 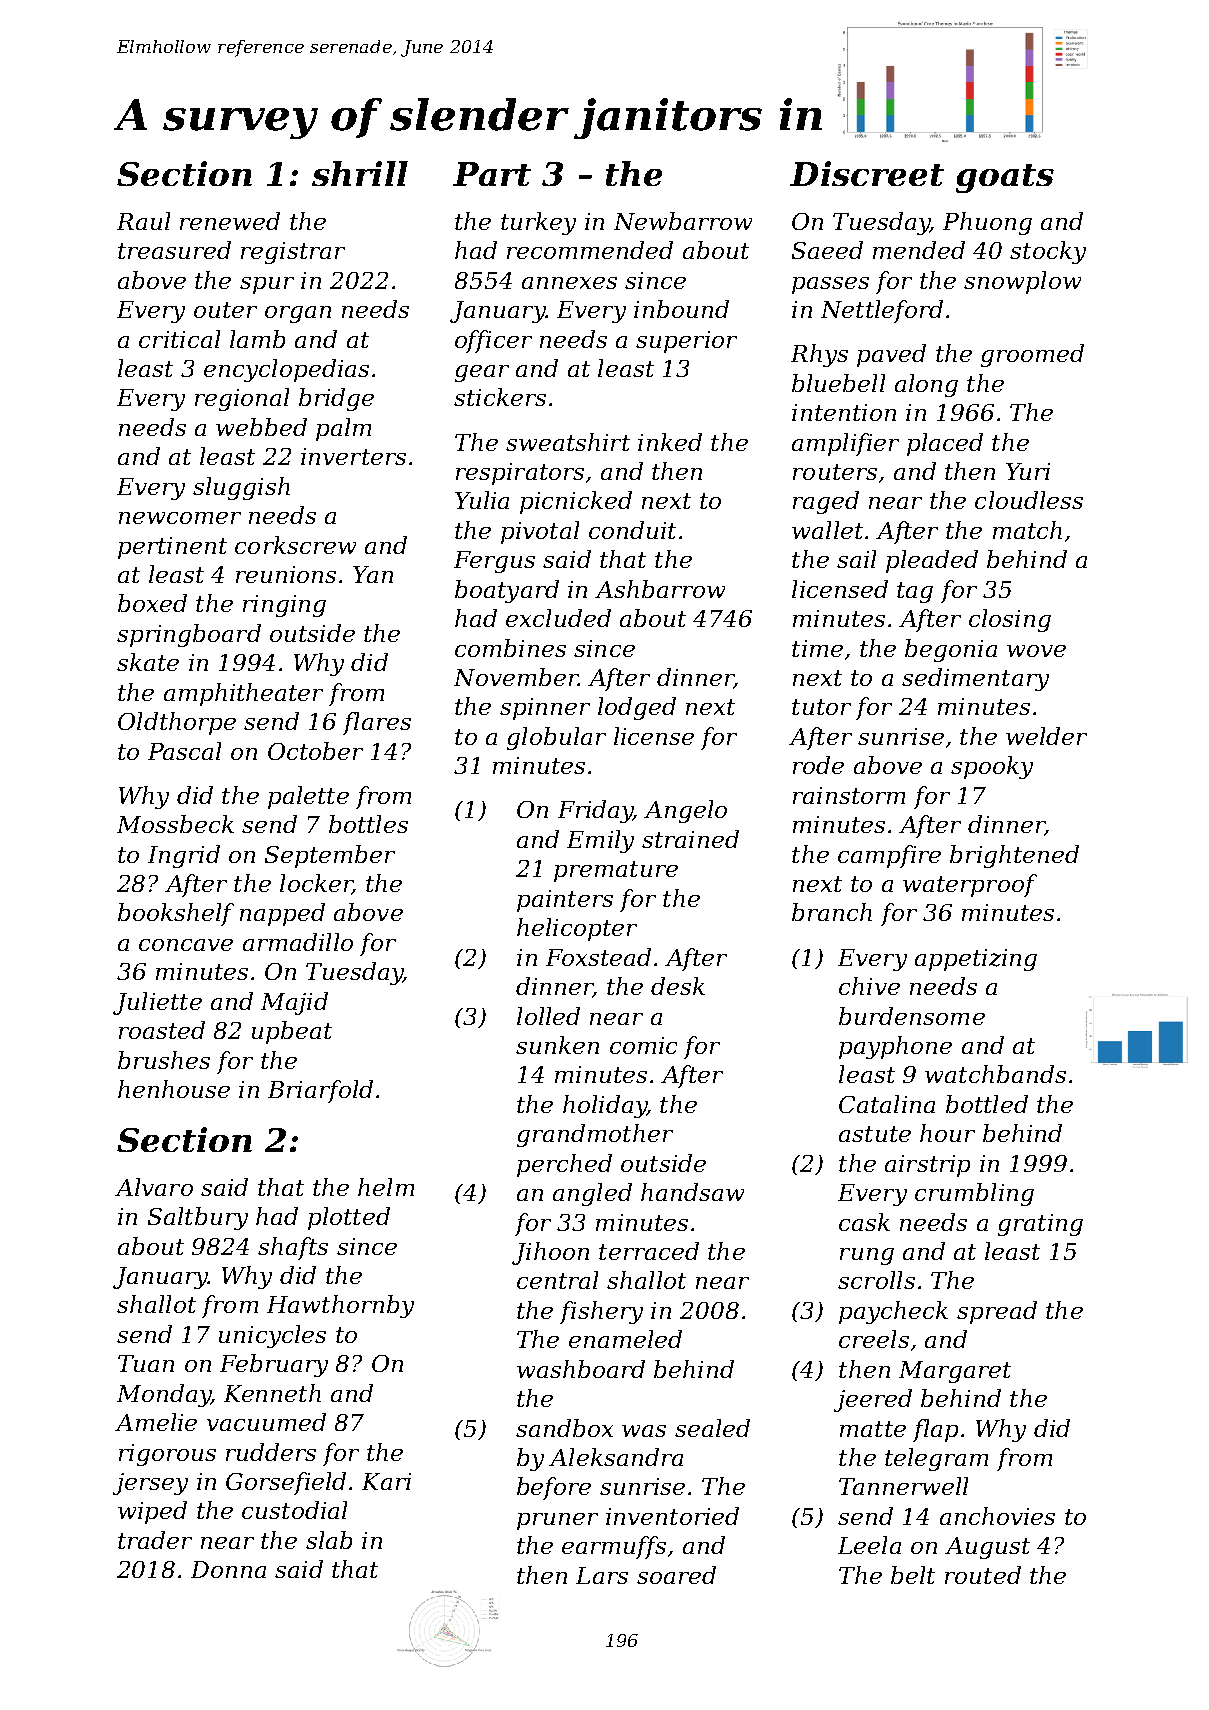 I want to click on critical, so click(x=179, y=339).
